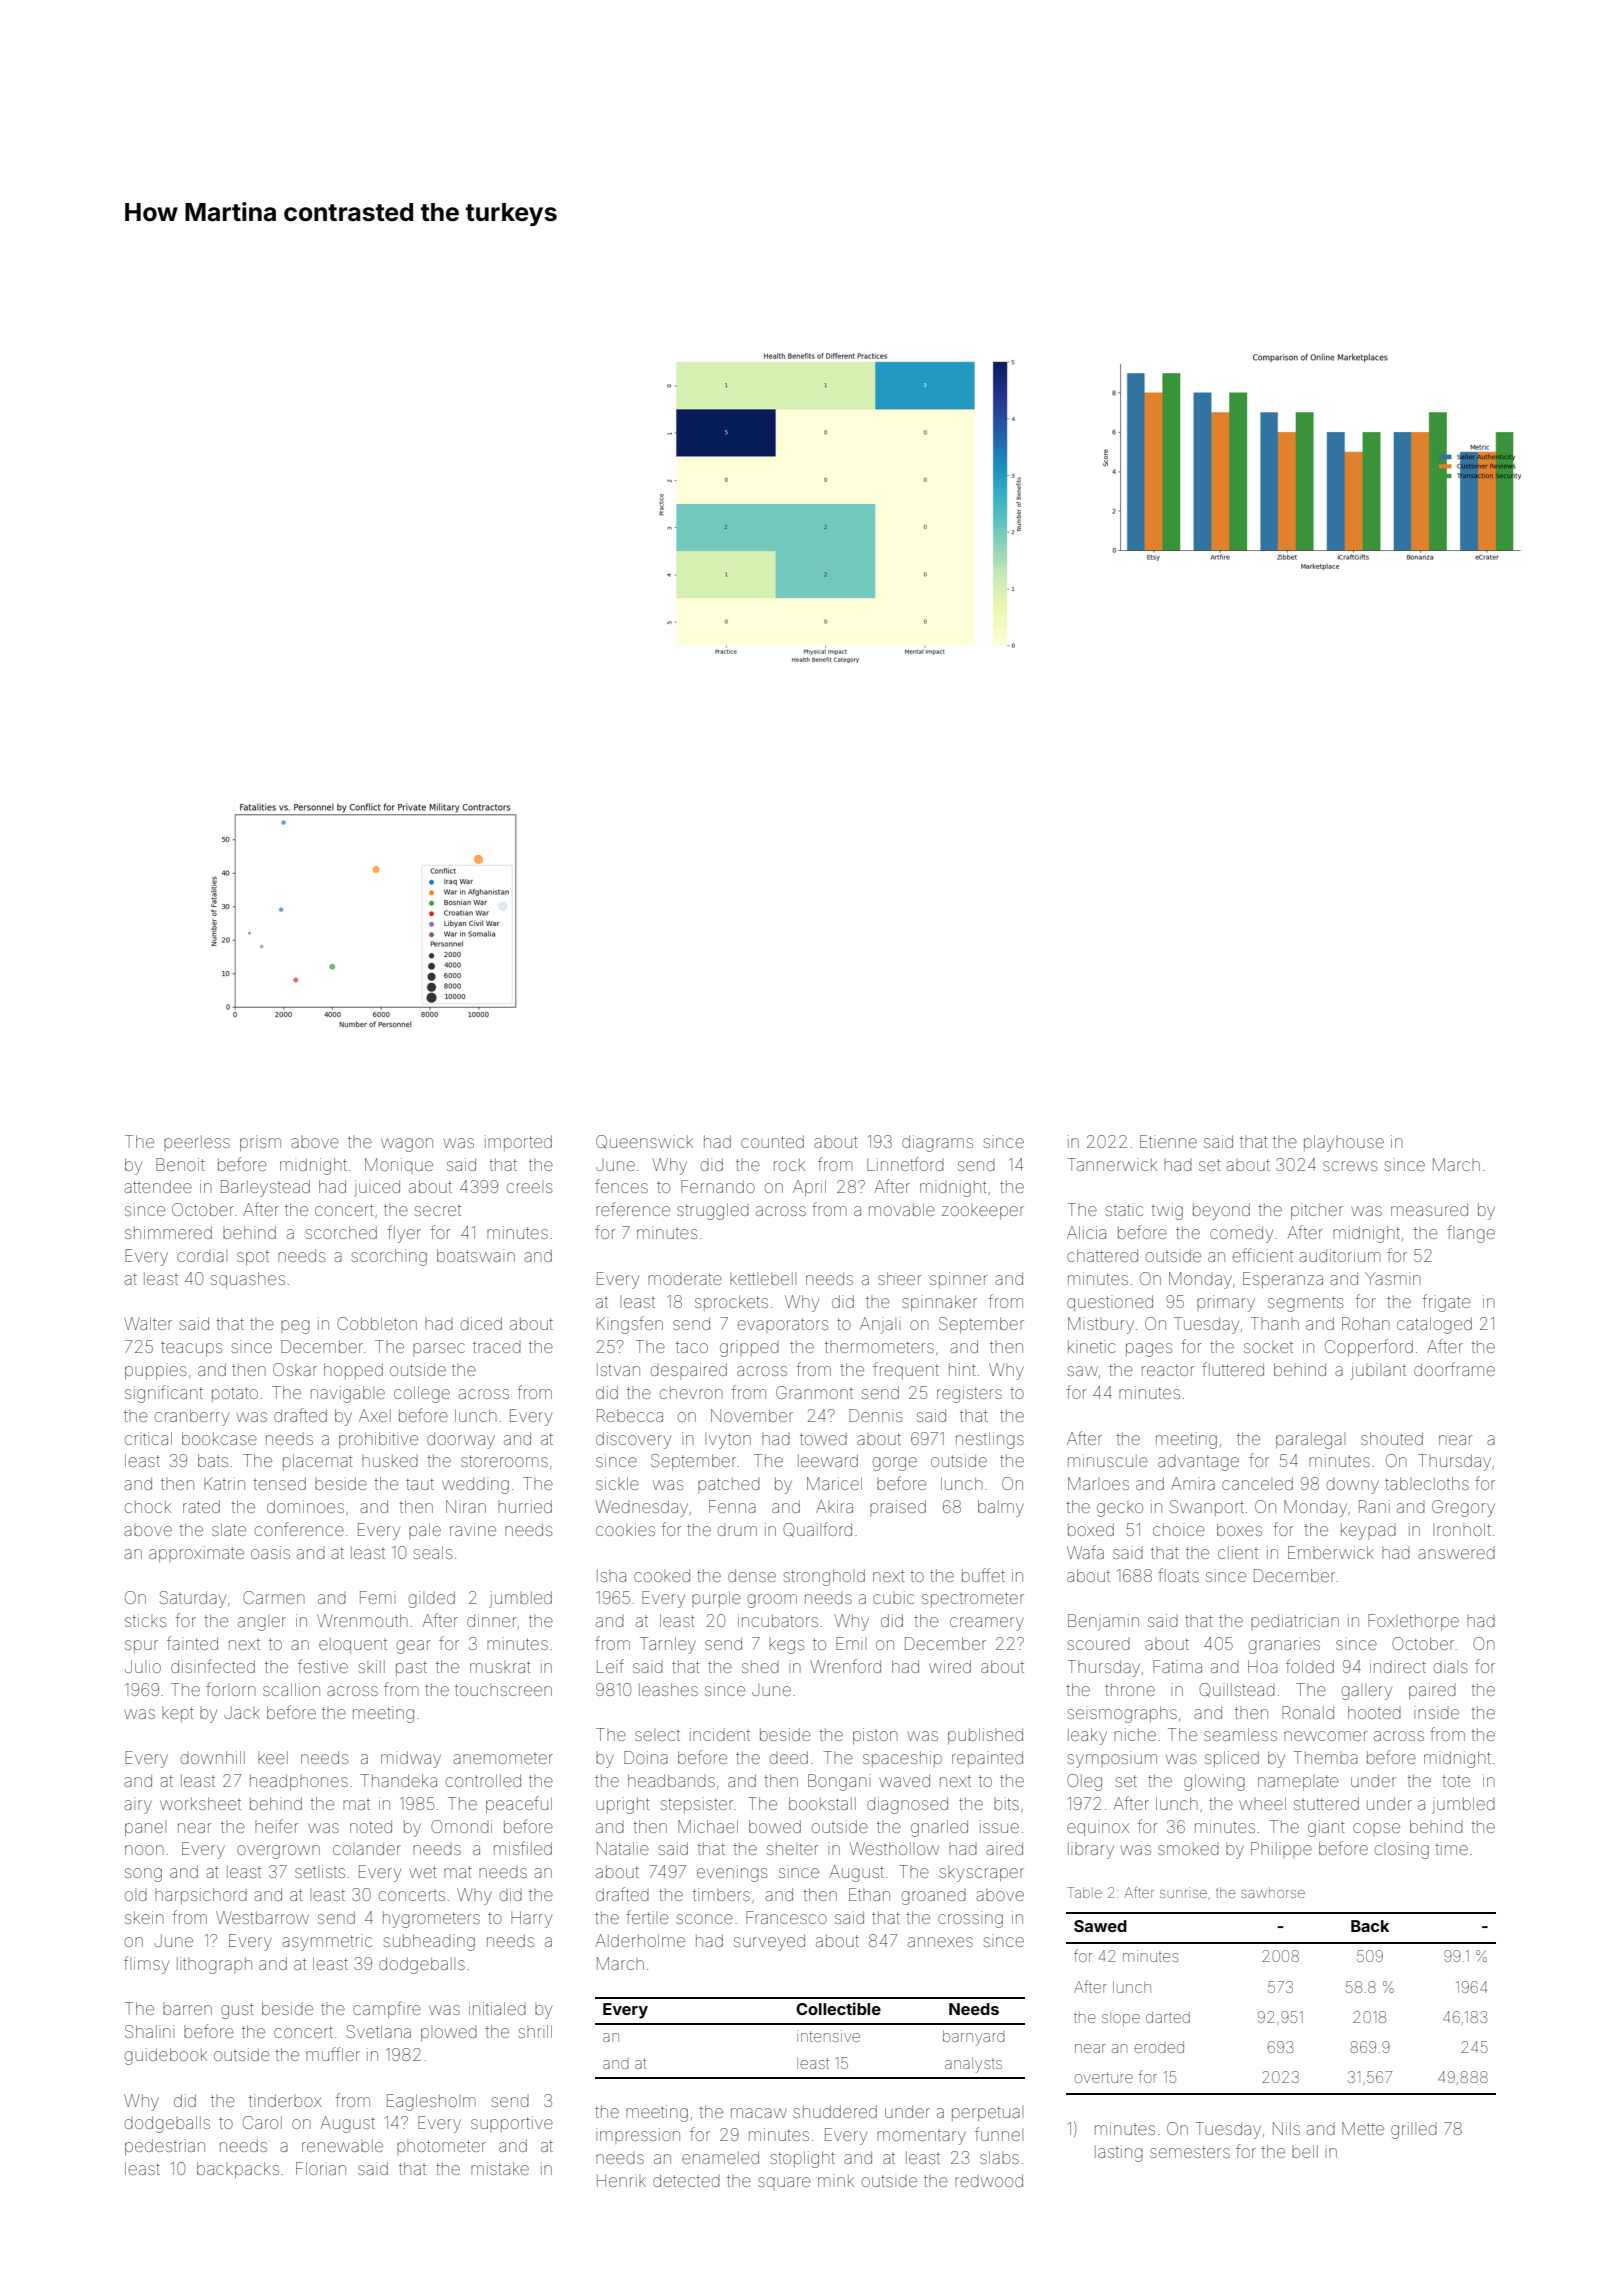 This screenshot has width=1620, height=2292. What do you see at coordinates (1305, 1304) in the screenshot?
I see `segments` at bounding box center [1305, 1304].
